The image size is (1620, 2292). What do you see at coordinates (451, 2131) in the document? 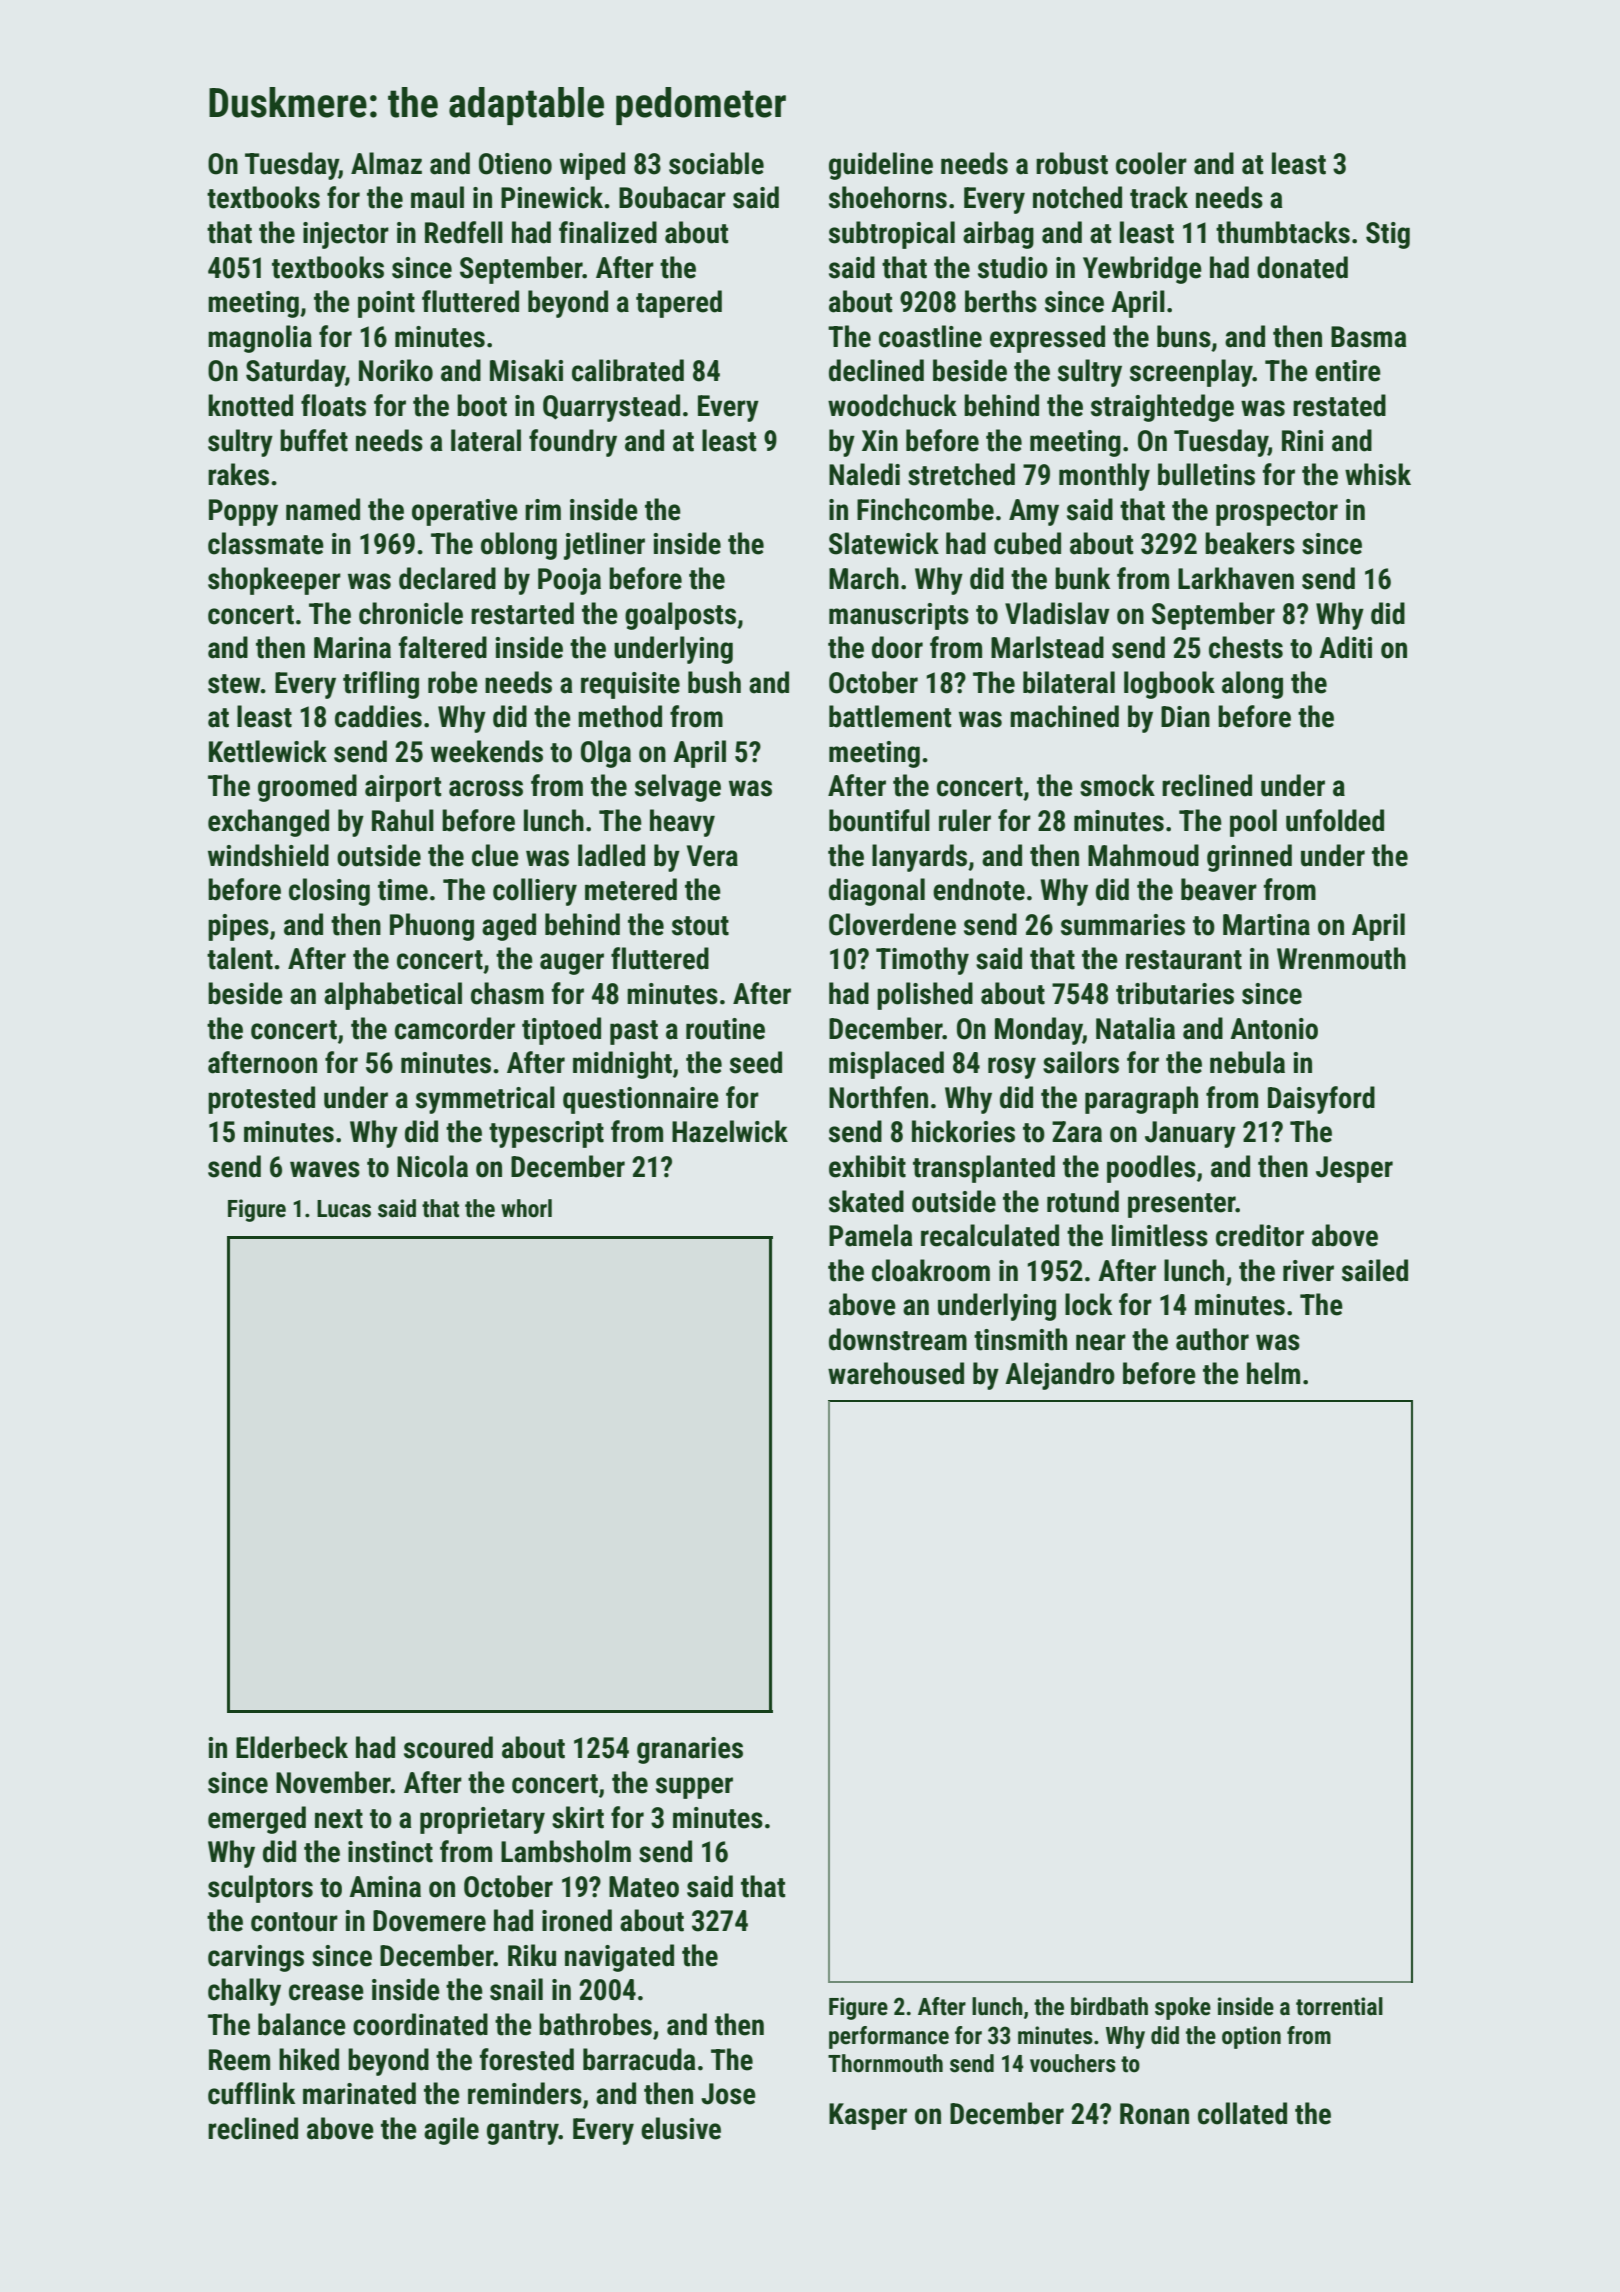
I see `agile` at bounding box center [451, 2131].
